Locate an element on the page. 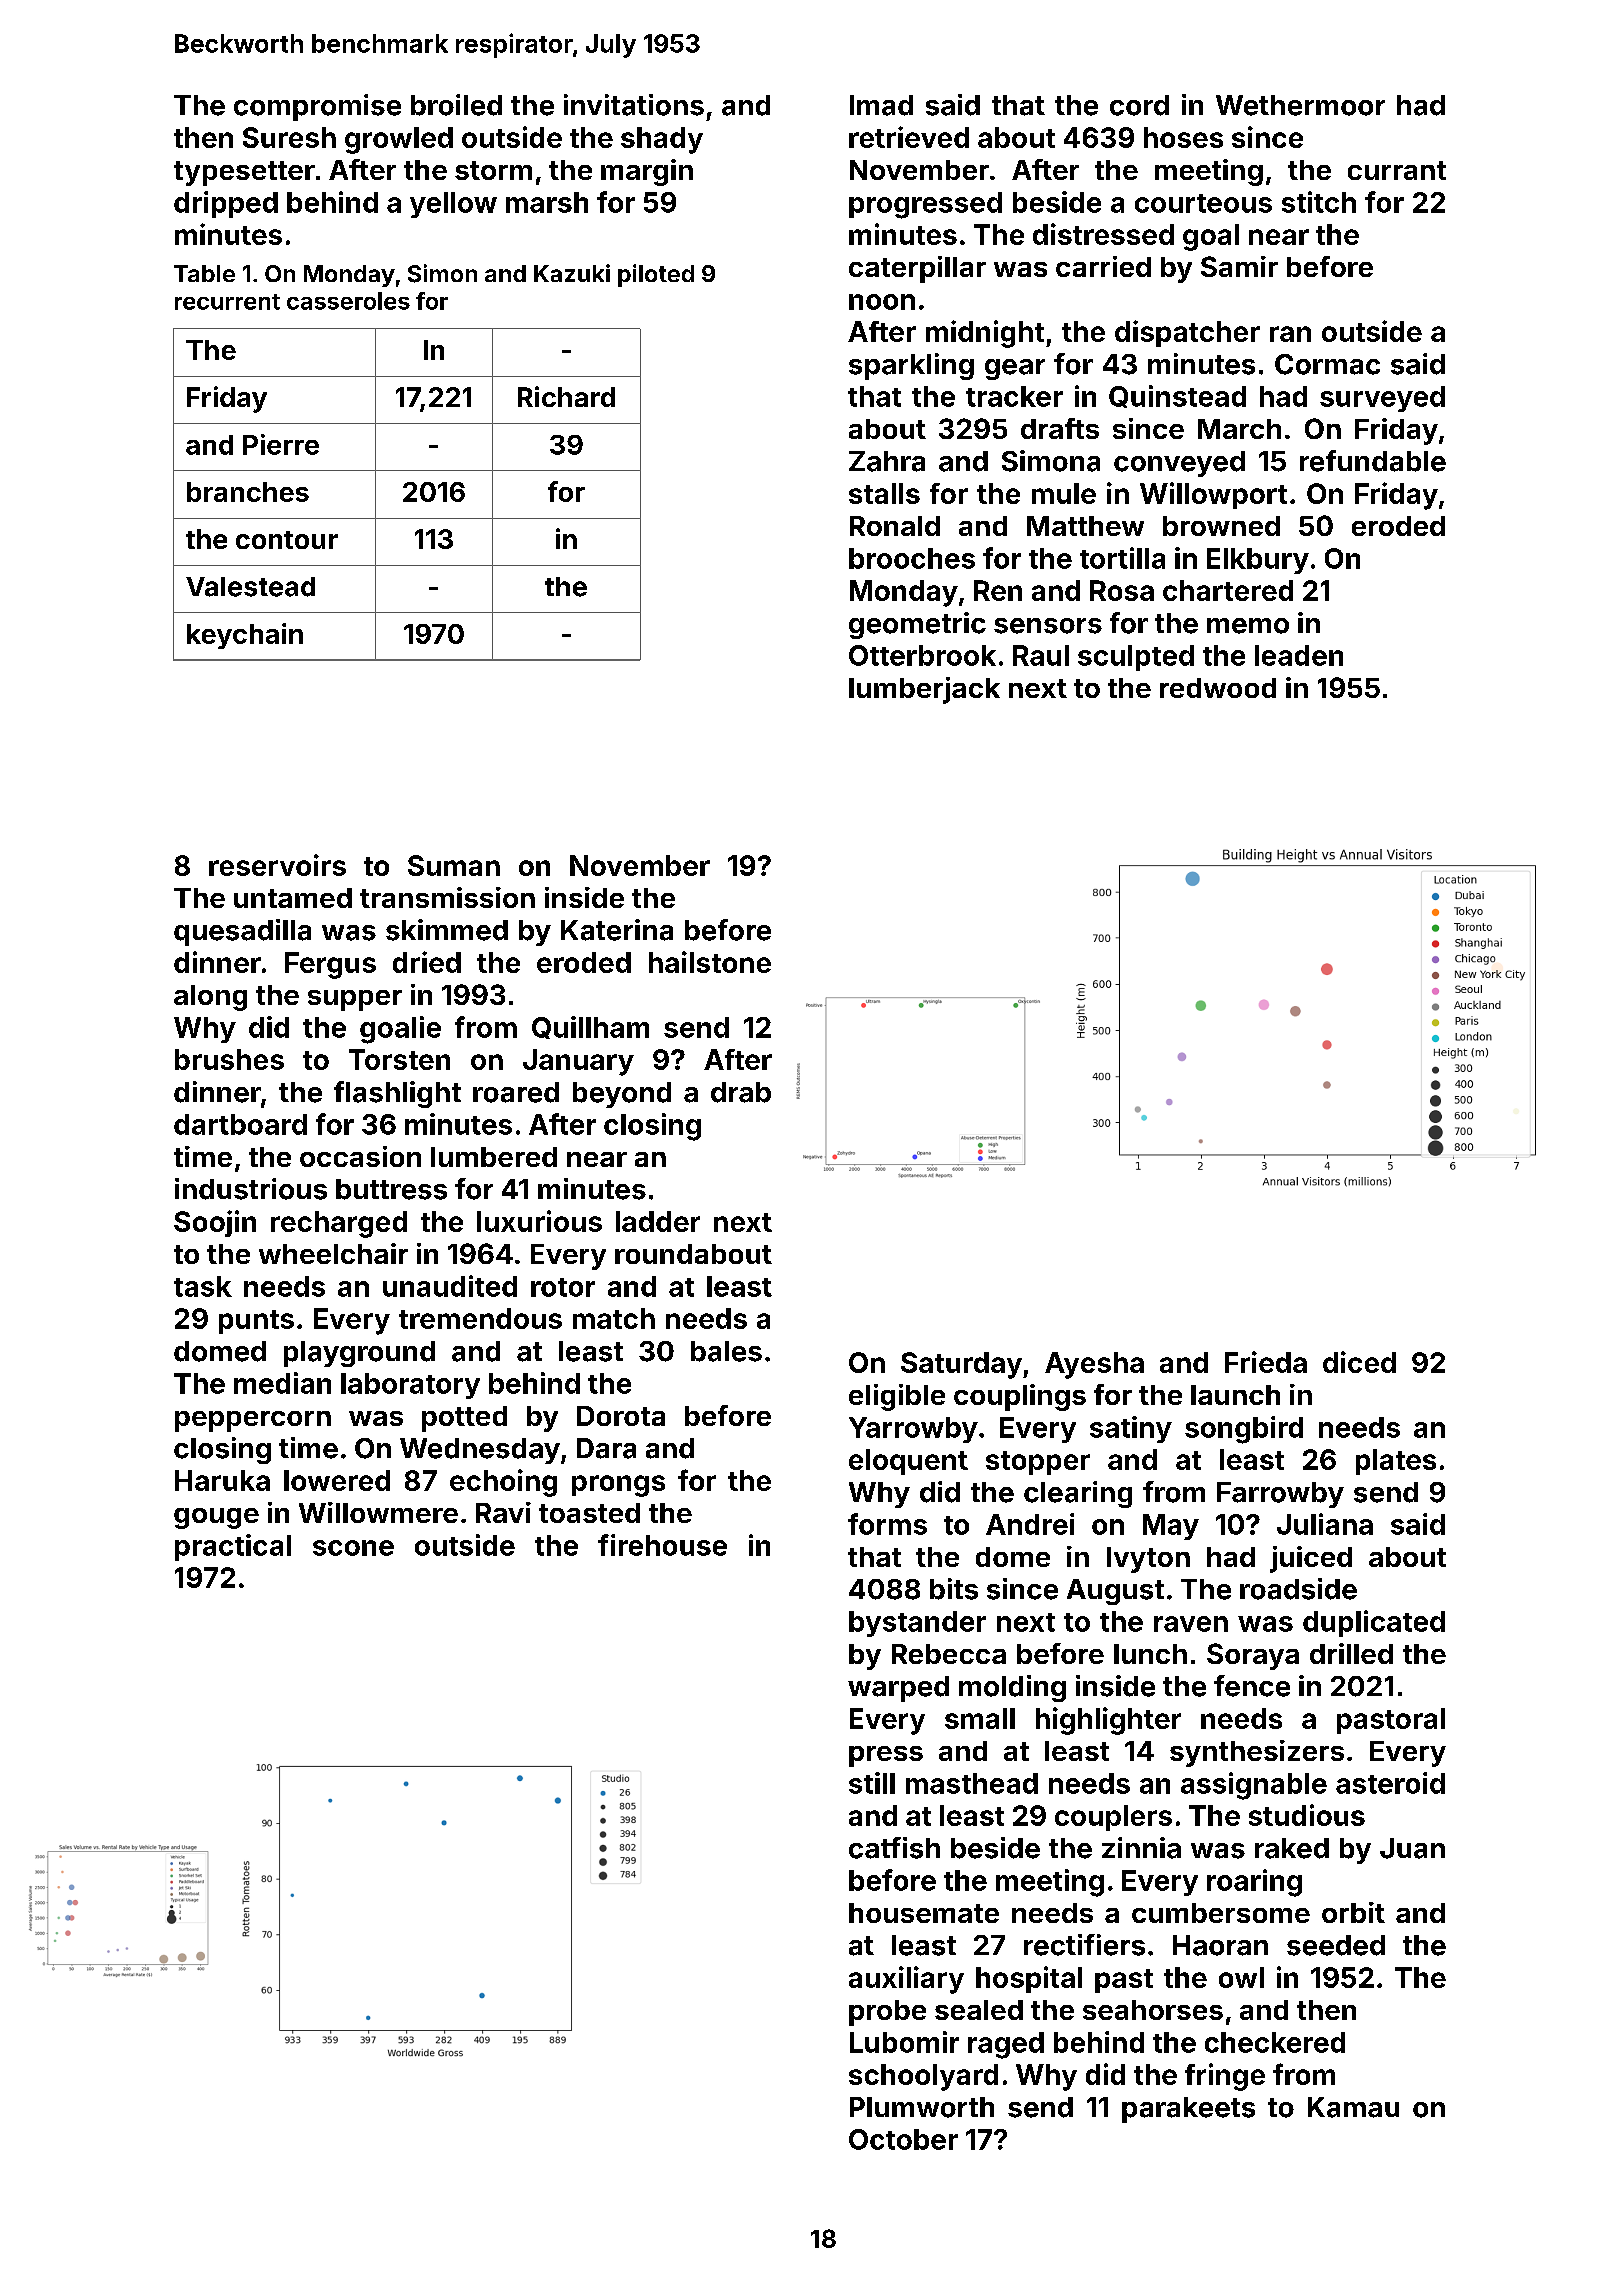 Image resolution: width=1620 pixels, height=2292 pixels. Plumworth is located at coordinates (922, 2107).
